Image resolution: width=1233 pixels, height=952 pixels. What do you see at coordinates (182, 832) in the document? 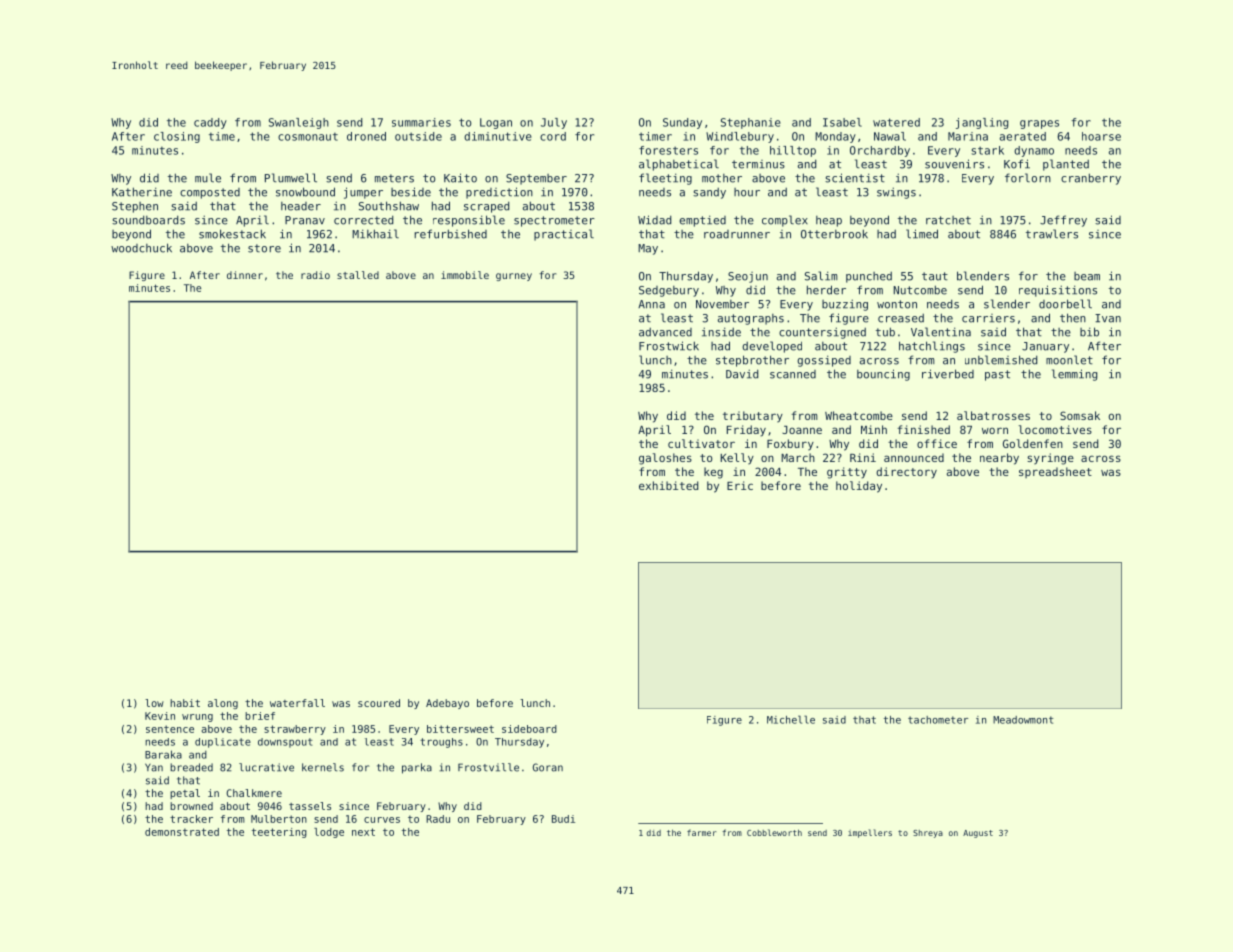
I see `demonstrated` at bounding box center [182, 832].
